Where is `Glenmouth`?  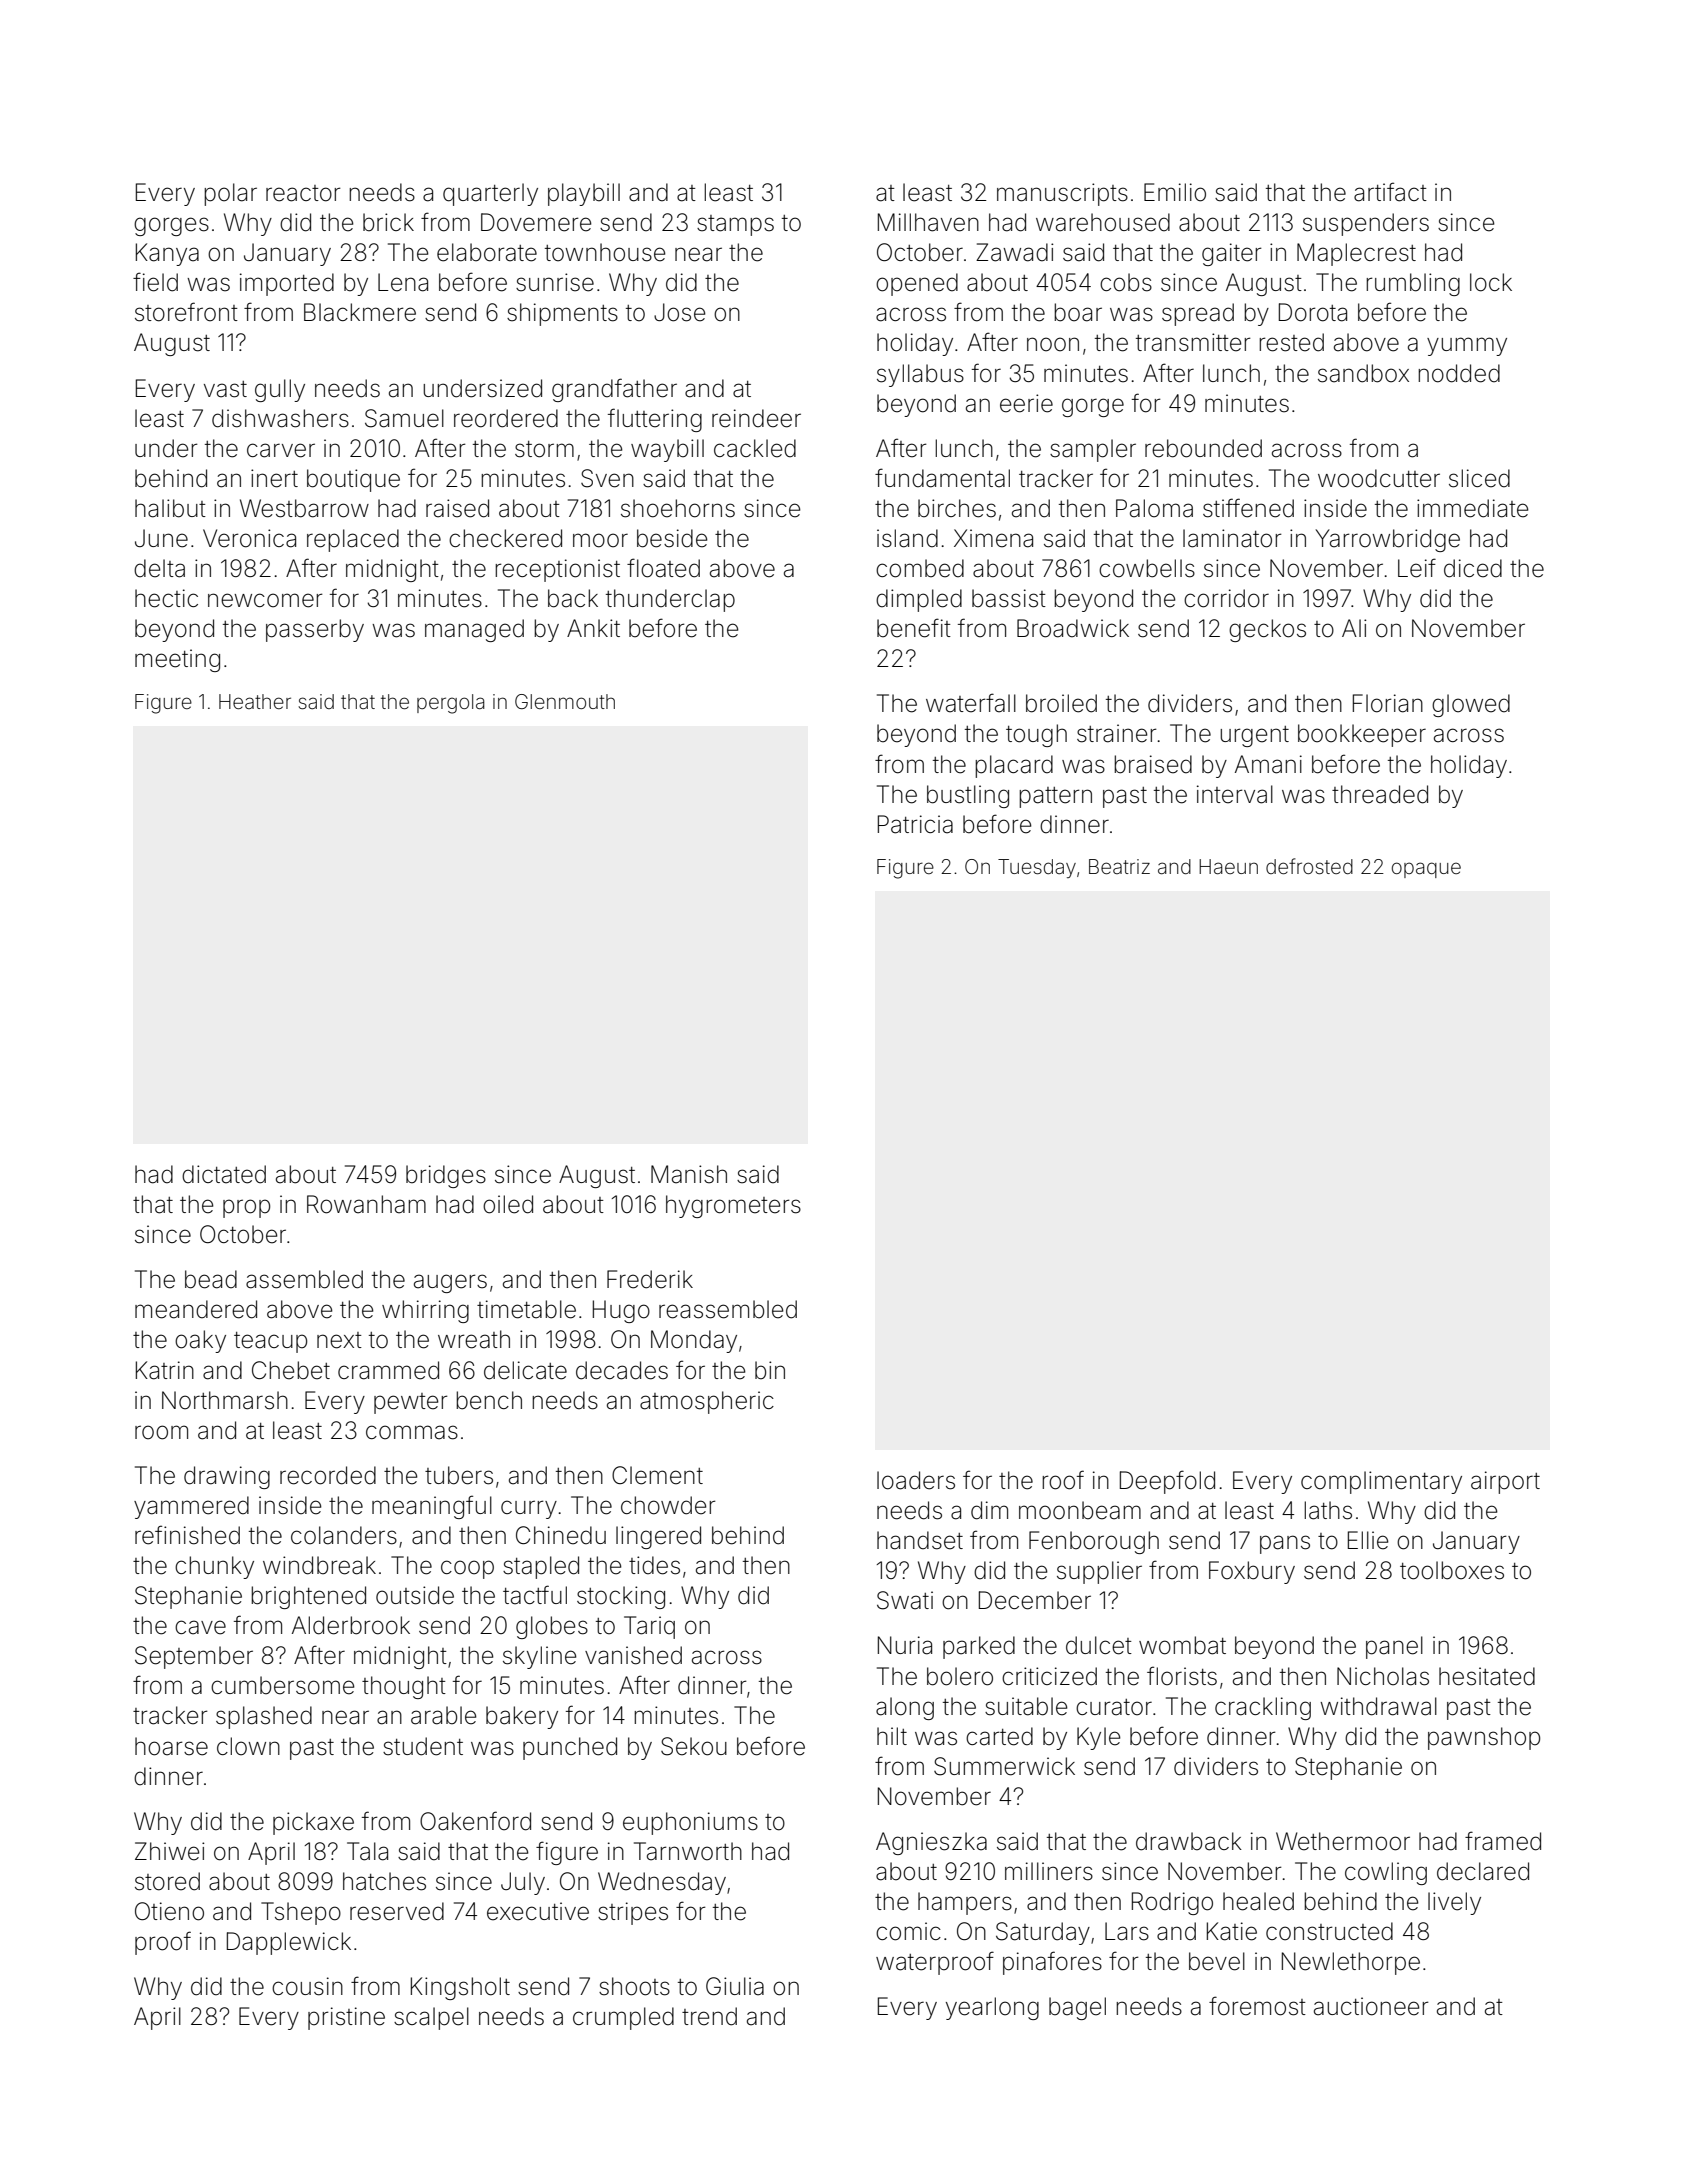 Glenmouth is located at coordinates (565, 701).
